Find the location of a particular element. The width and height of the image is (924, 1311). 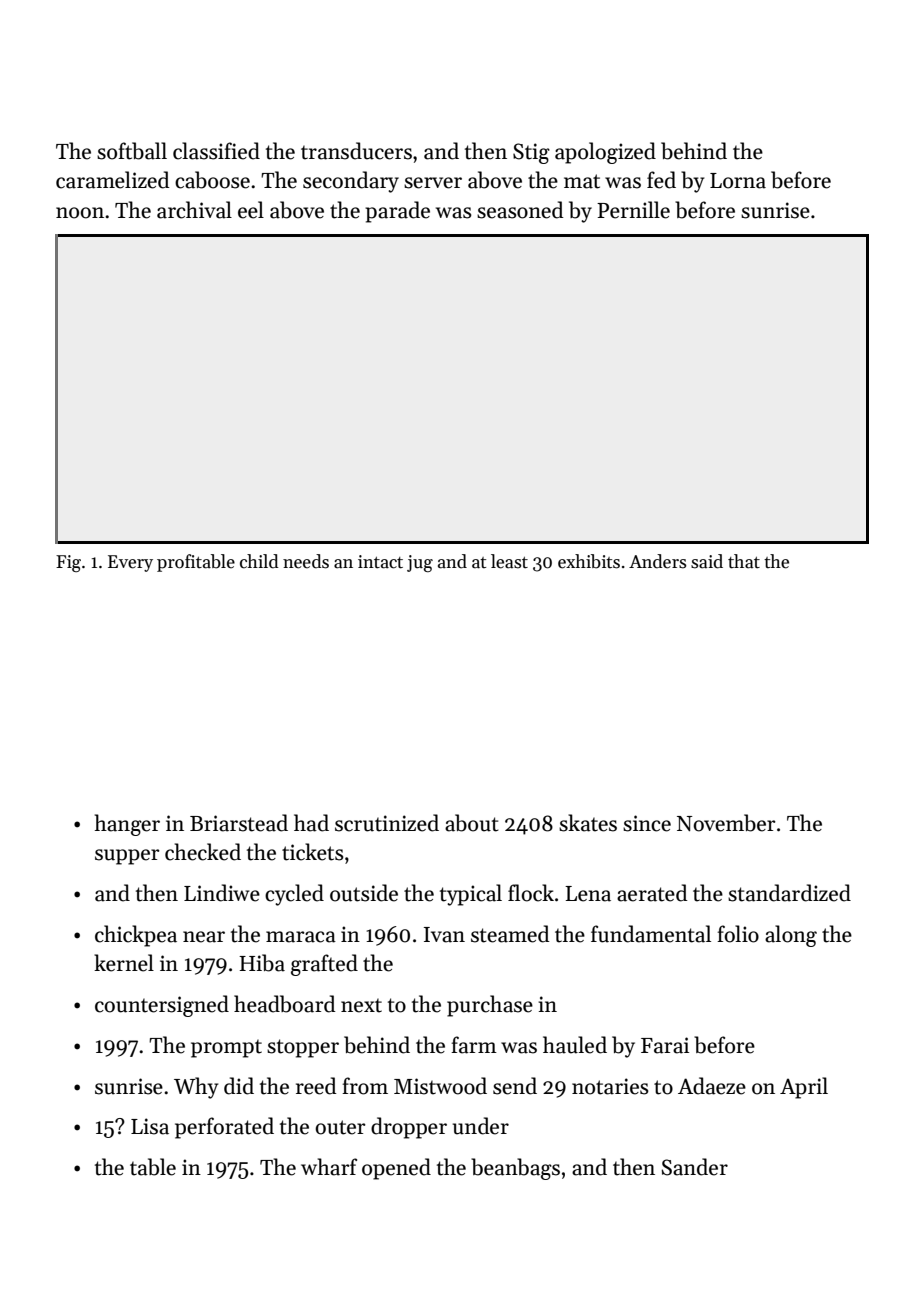

Fig is located at coordinates (68, 563).
